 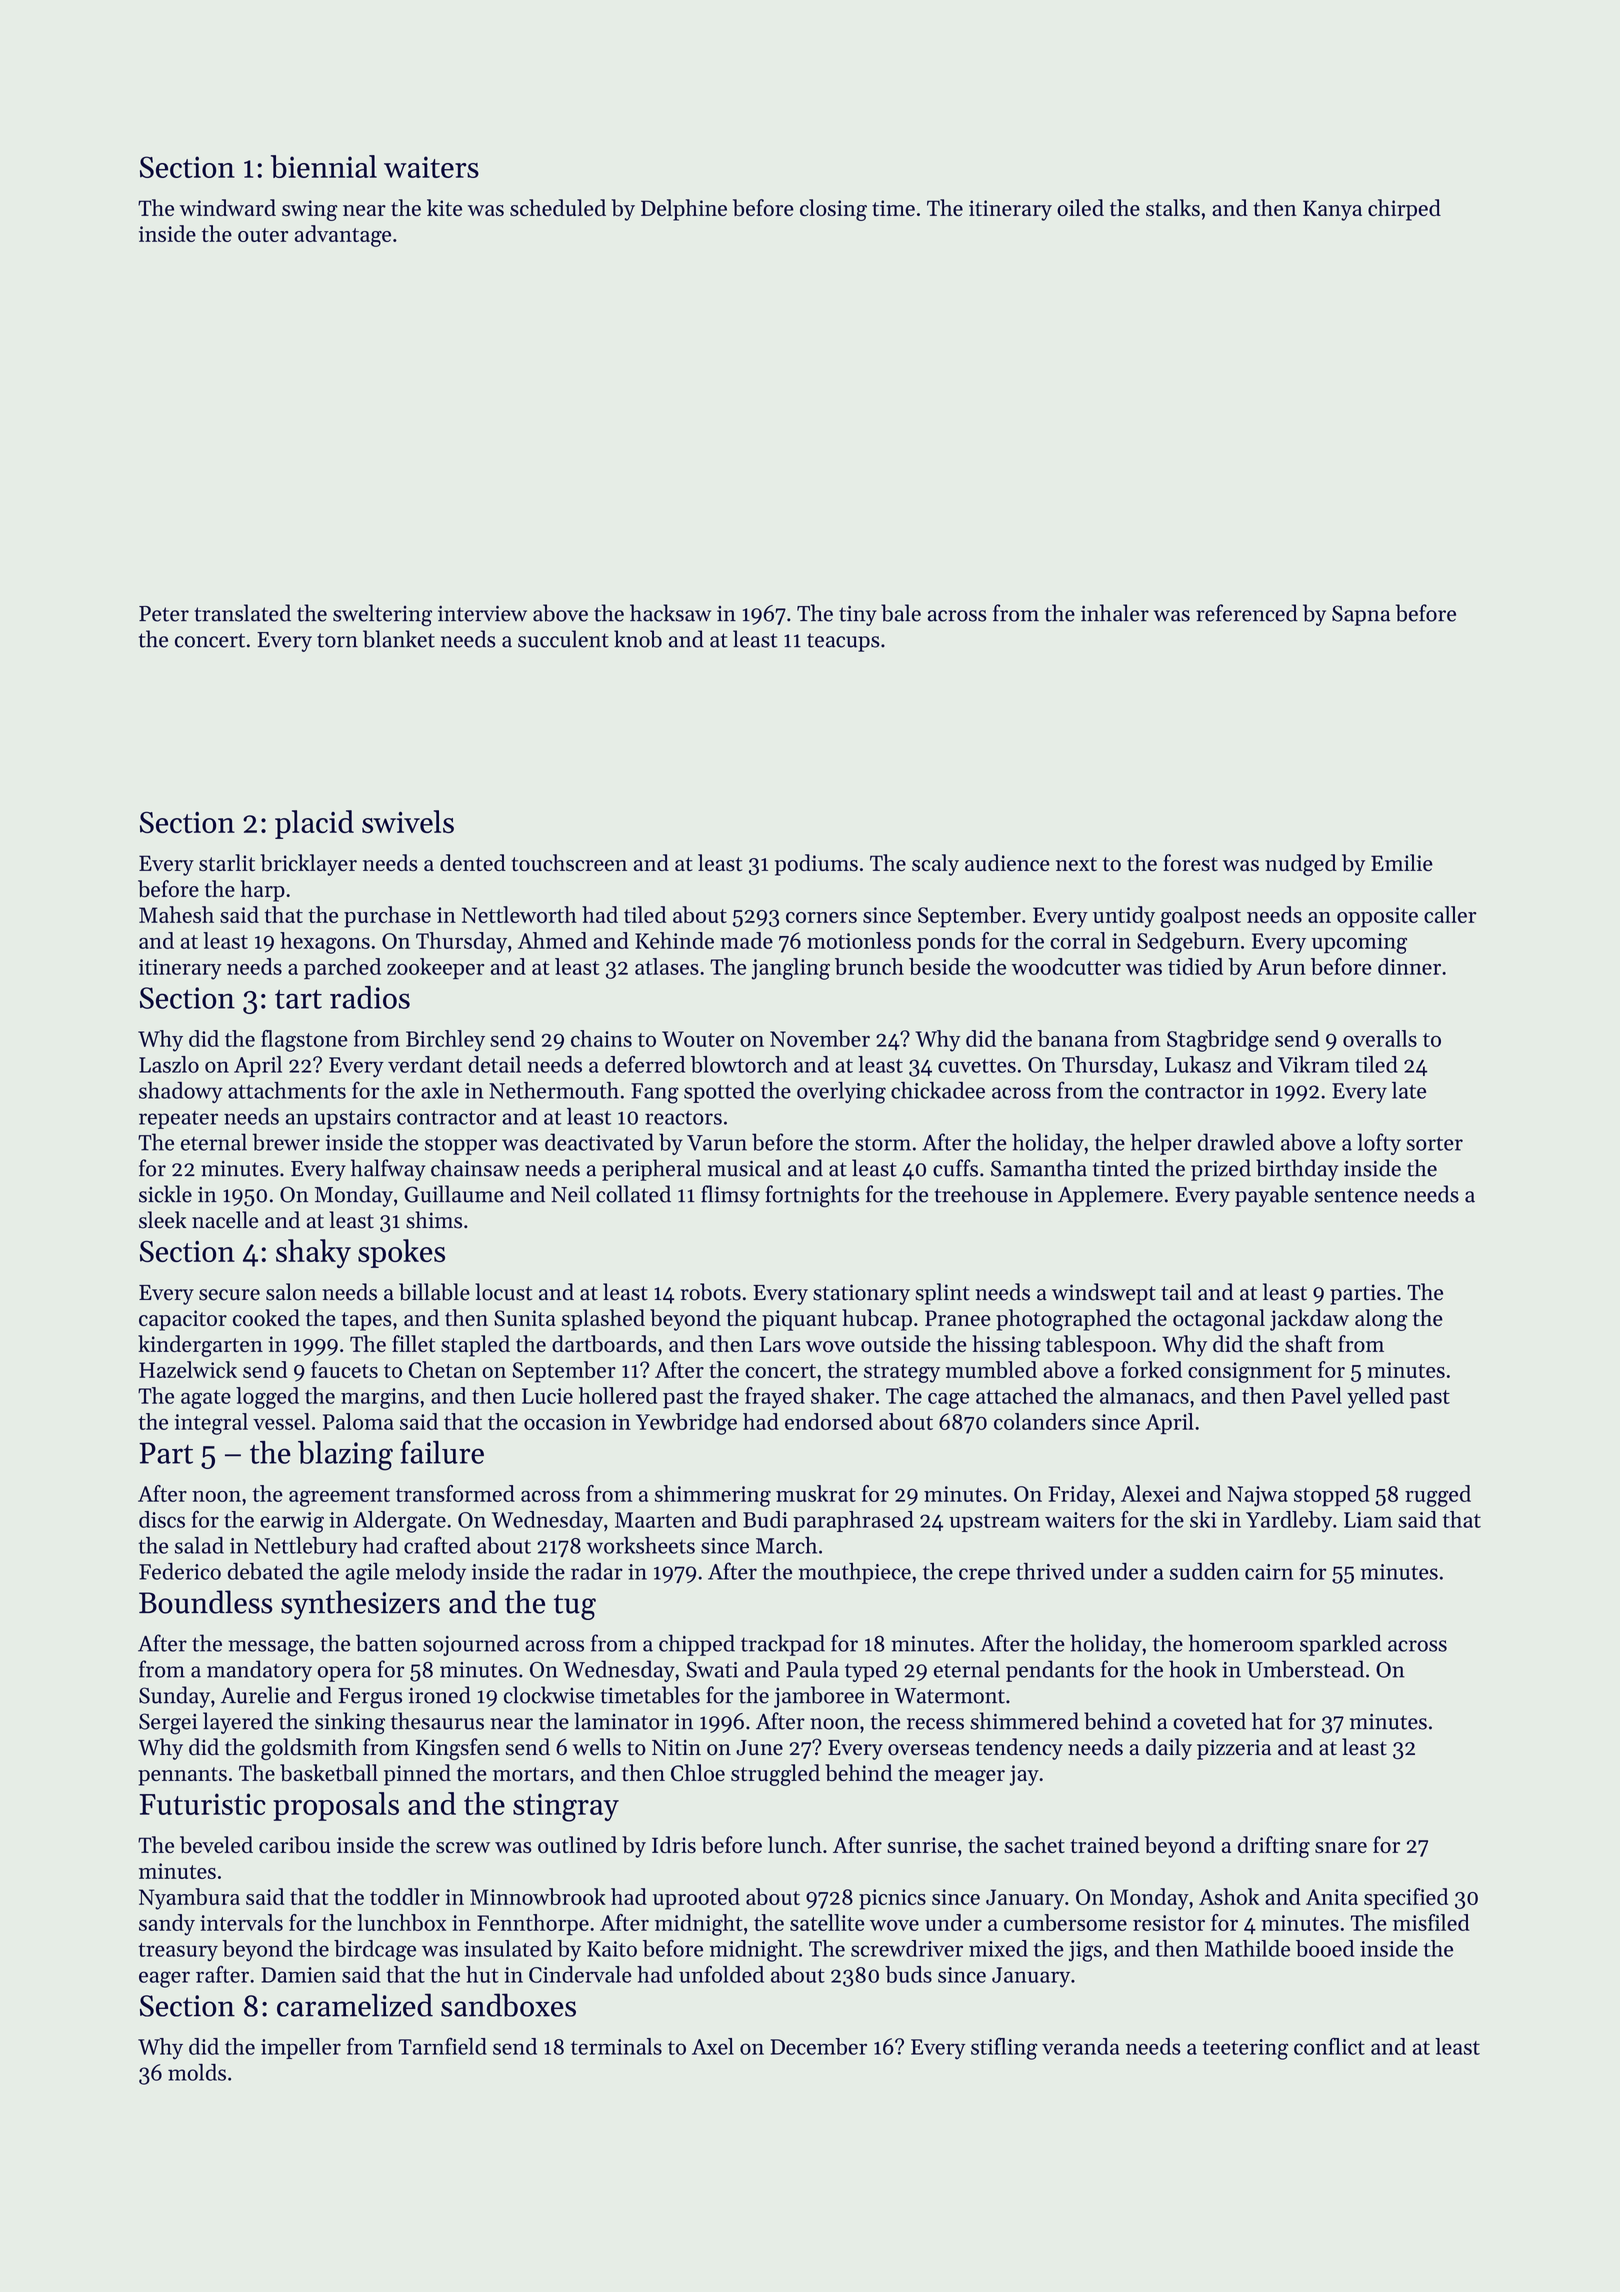 I want to click on stalks, so click(x=1173, y=207).
